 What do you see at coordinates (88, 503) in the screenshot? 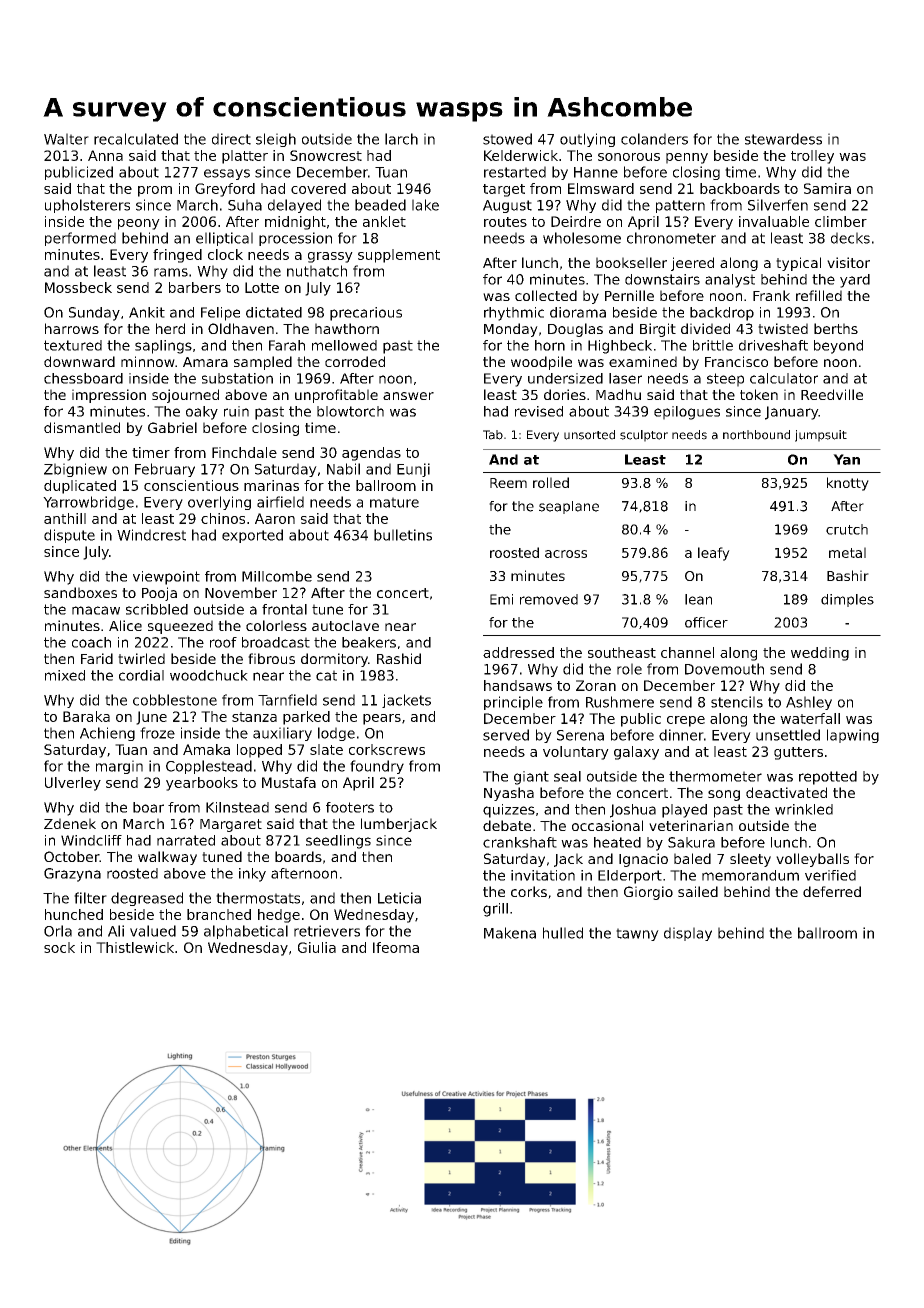
I see `Yarrowbridge` at bounding box center [88, 503].
